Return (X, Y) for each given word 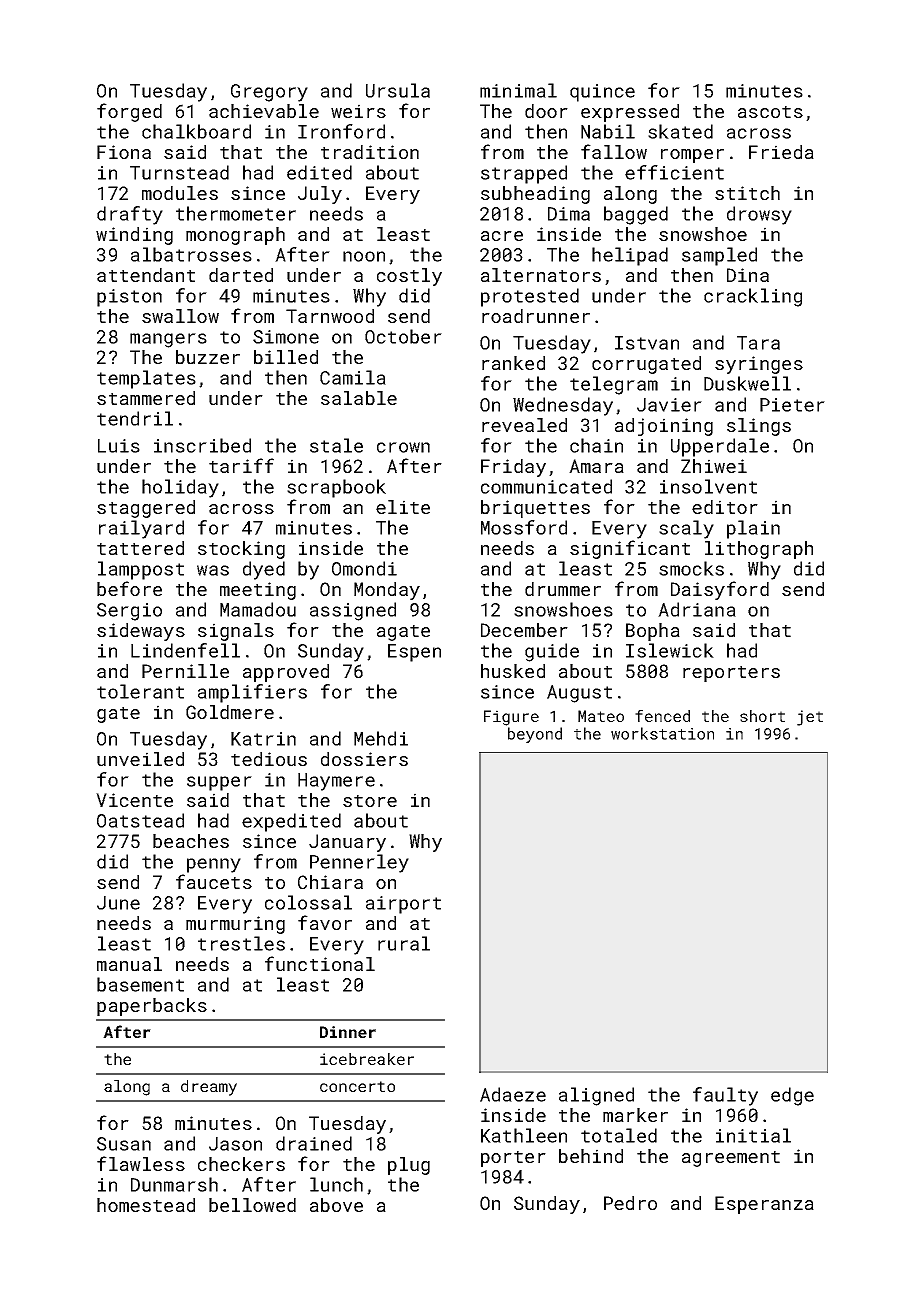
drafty (130, 215)
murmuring (235, 925)
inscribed (202, 445)
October (403, 336)
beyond (535, 735)
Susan (124, 1144)
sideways (141, 632)
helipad (630, 256)
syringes (759, 365)
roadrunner (536, 316)
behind (591, 1156)
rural (404, 943)
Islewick (670, 650)
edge (792, 1096)
